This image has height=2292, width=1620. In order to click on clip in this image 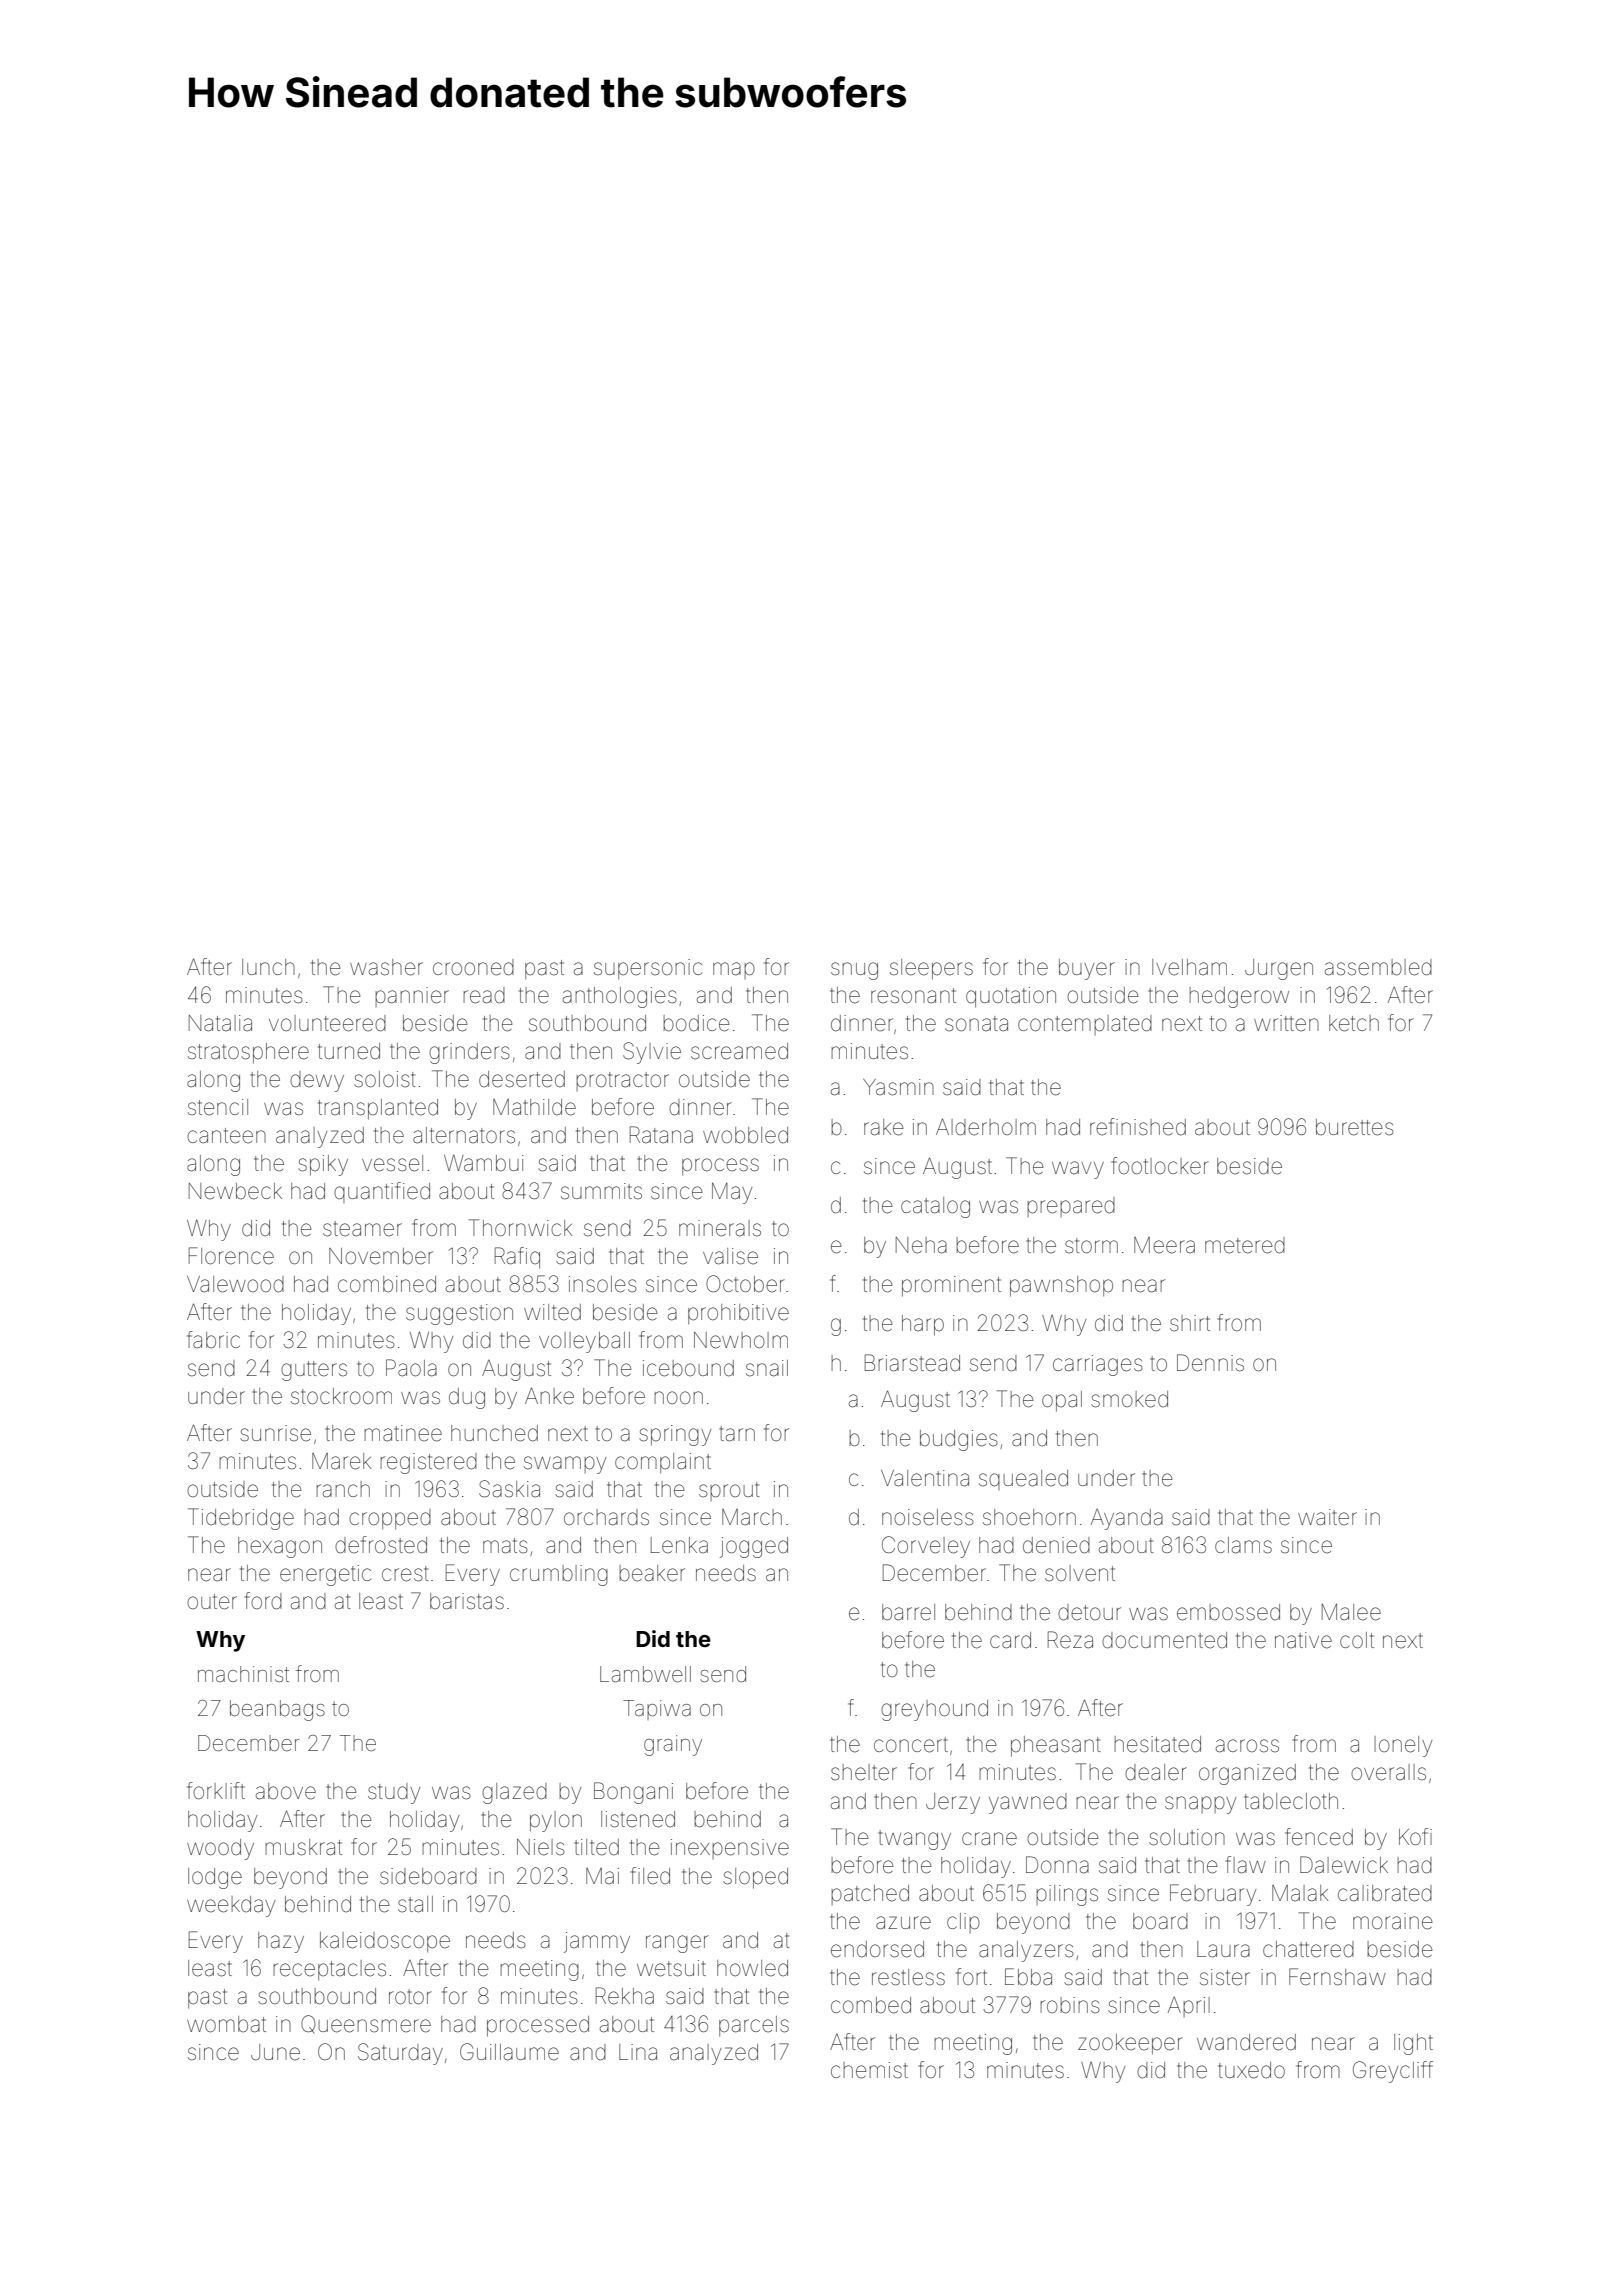, I will do `click(963, 1923)`.
